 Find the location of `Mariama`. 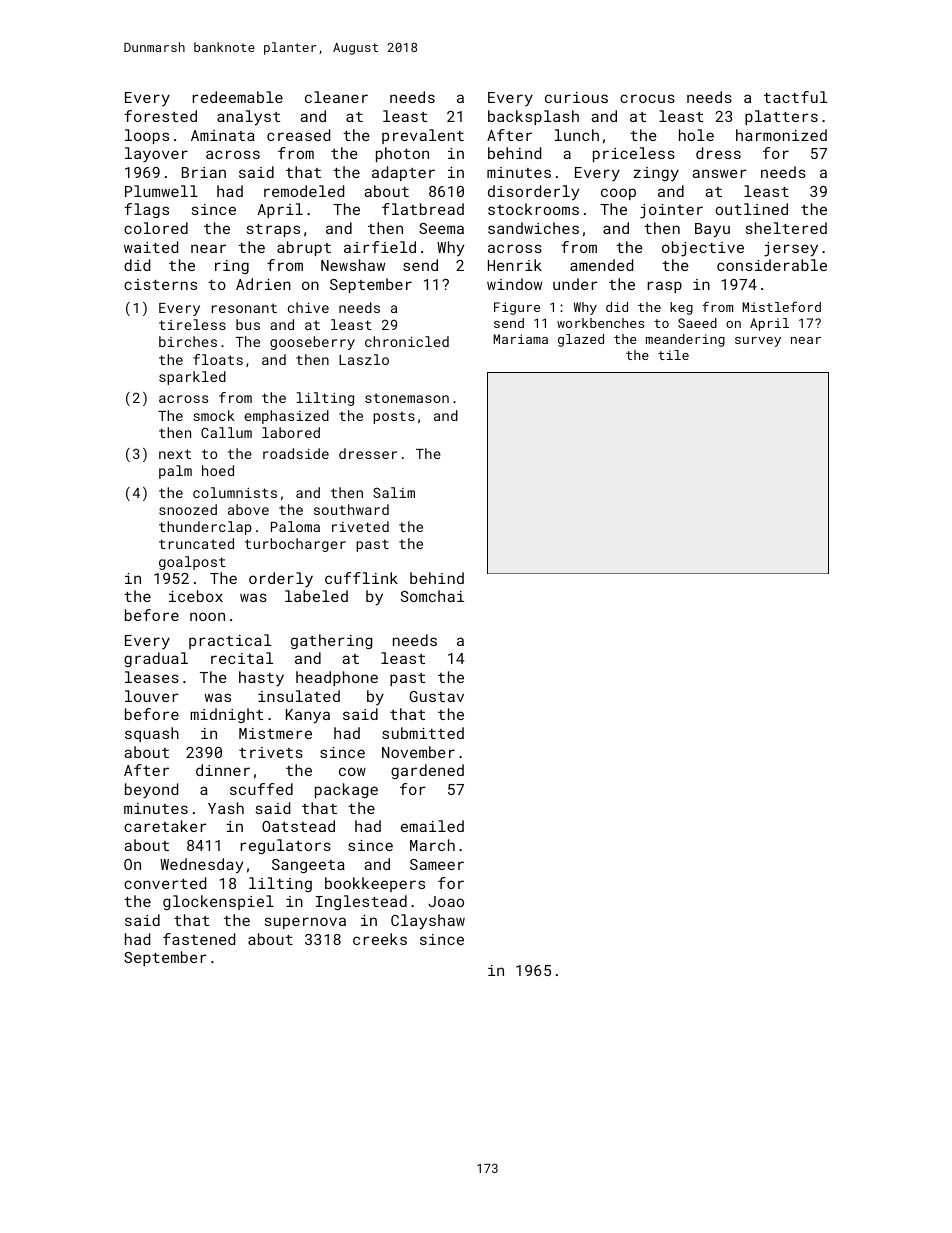

Mariama is located at coordinates (520, 339).
